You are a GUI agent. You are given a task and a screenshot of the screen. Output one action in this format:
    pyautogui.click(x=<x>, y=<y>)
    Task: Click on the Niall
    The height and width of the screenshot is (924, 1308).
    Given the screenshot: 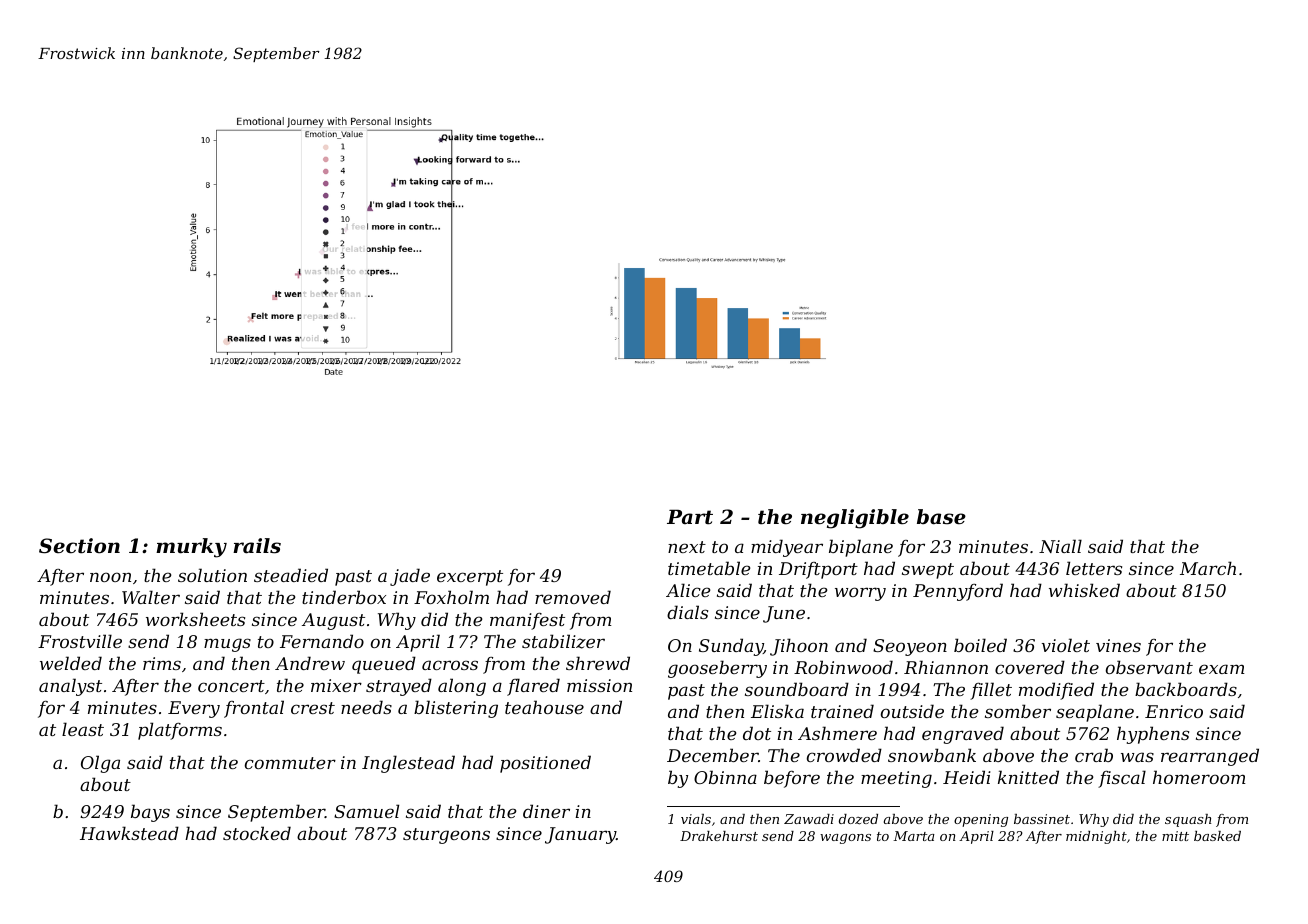 What is the action you would take?
    pyautogui.click(x=1060, y=546)
